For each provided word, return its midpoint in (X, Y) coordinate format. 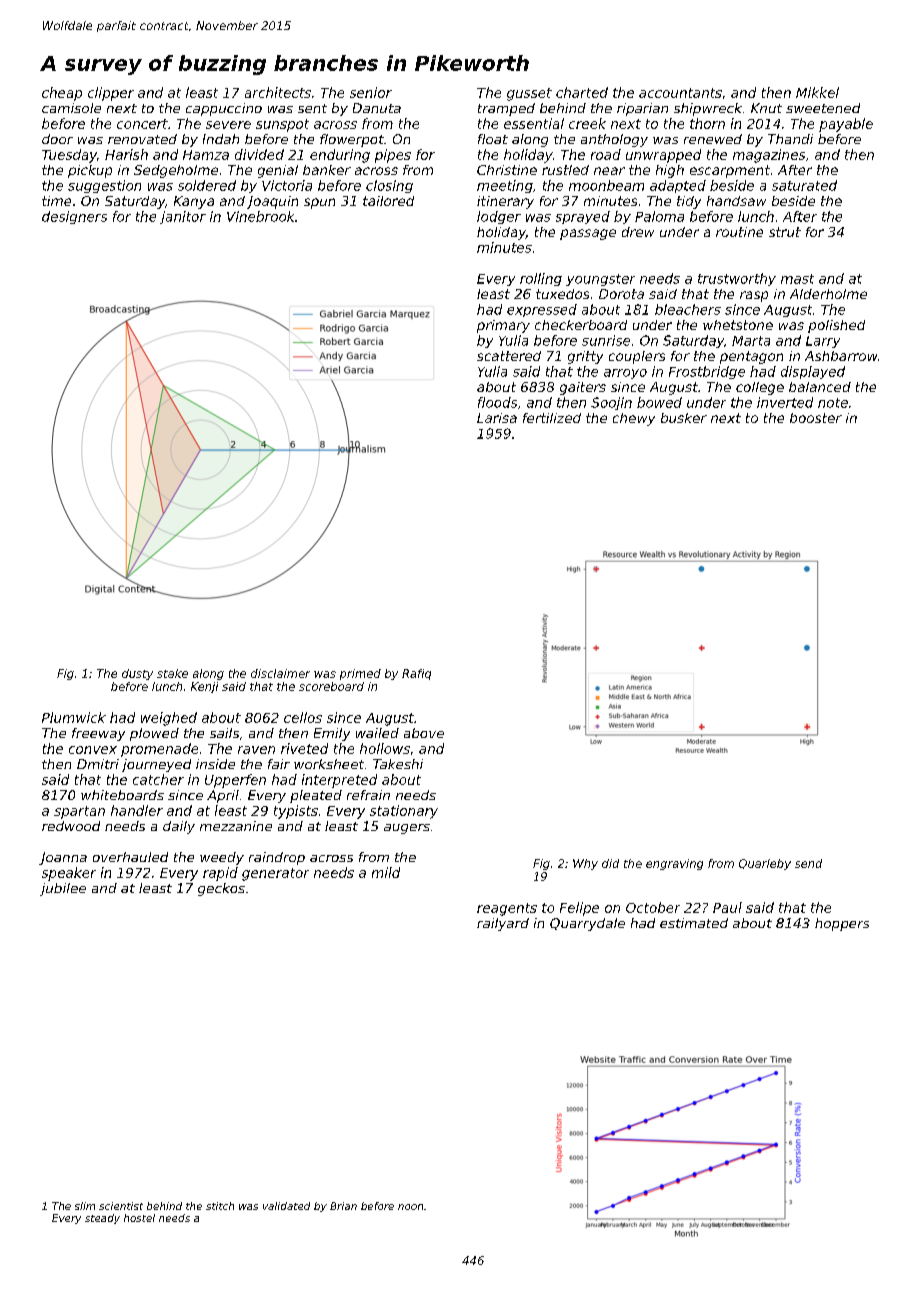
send (808, 863)
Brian (343, 1206)
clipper (111, 94)
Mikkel (817, 92)
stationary (404, 812)
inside (215, 764)
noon (410, 1207)
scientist (121, 1206)
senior (371, 92)
